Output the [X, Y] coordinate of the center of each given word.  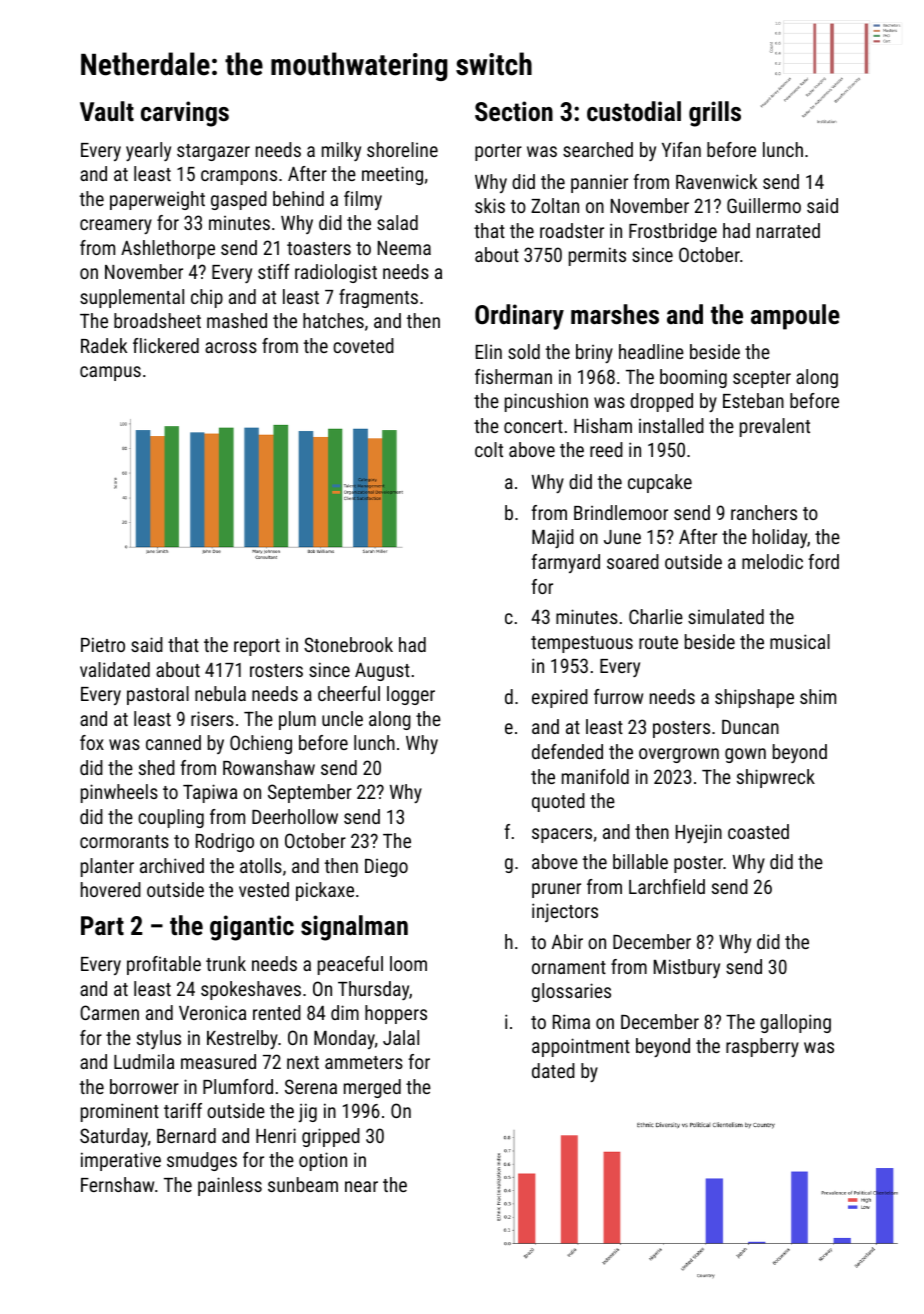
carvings [185, 114]
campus [110, 373]
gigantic [252, 928]
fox [92, 742]
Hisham [603, 425]
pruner [556, 890]
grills [715, 114]
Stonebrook [348, 644]
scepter [762, 379]
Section [514, 111]
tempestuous [582, 644]
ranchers [764, 512]
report [257, 647]
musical [800, 641]
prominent [120, 1112]
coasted [758, 831]
